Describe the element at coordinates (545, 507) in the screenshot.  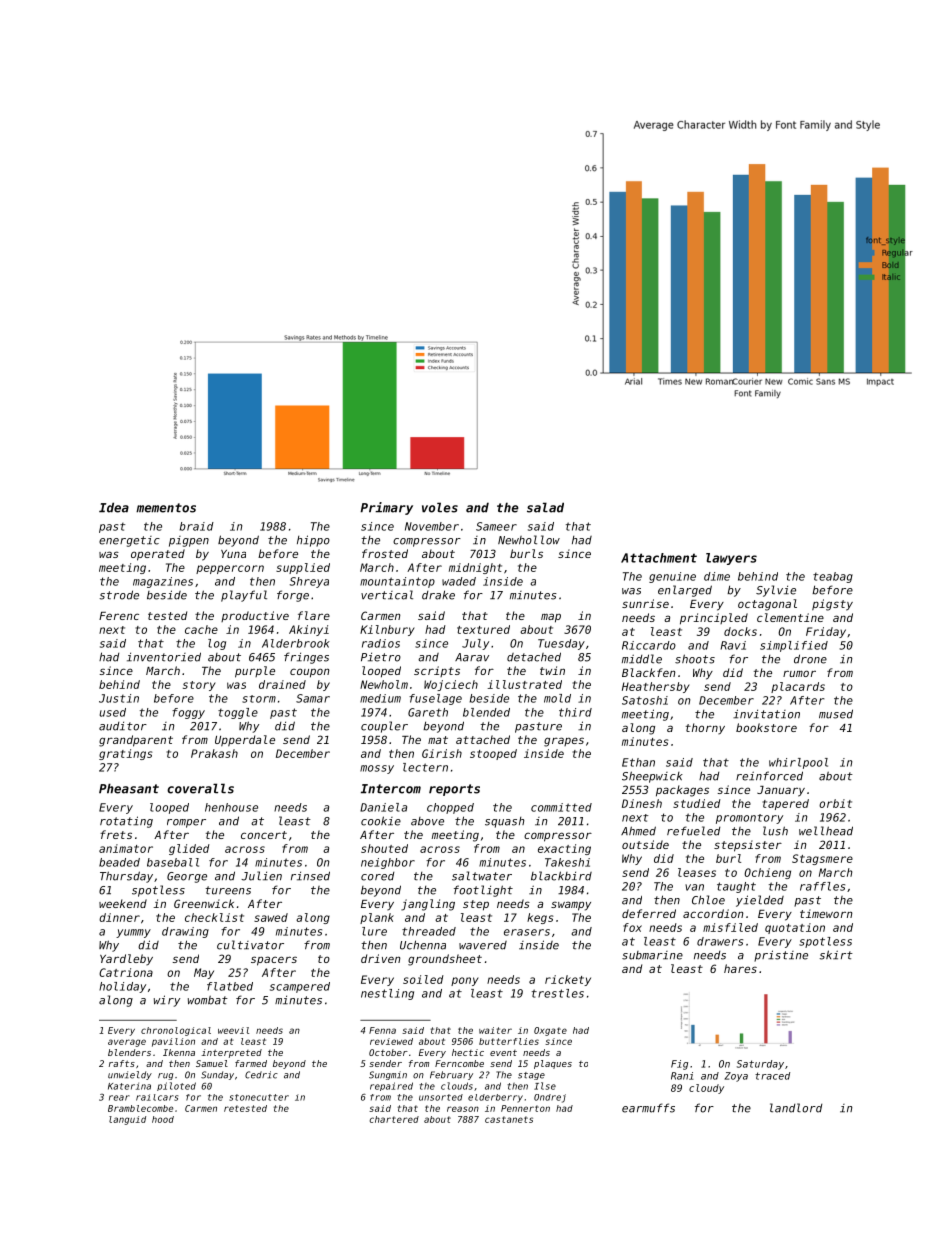
I see `salad` at that location.
